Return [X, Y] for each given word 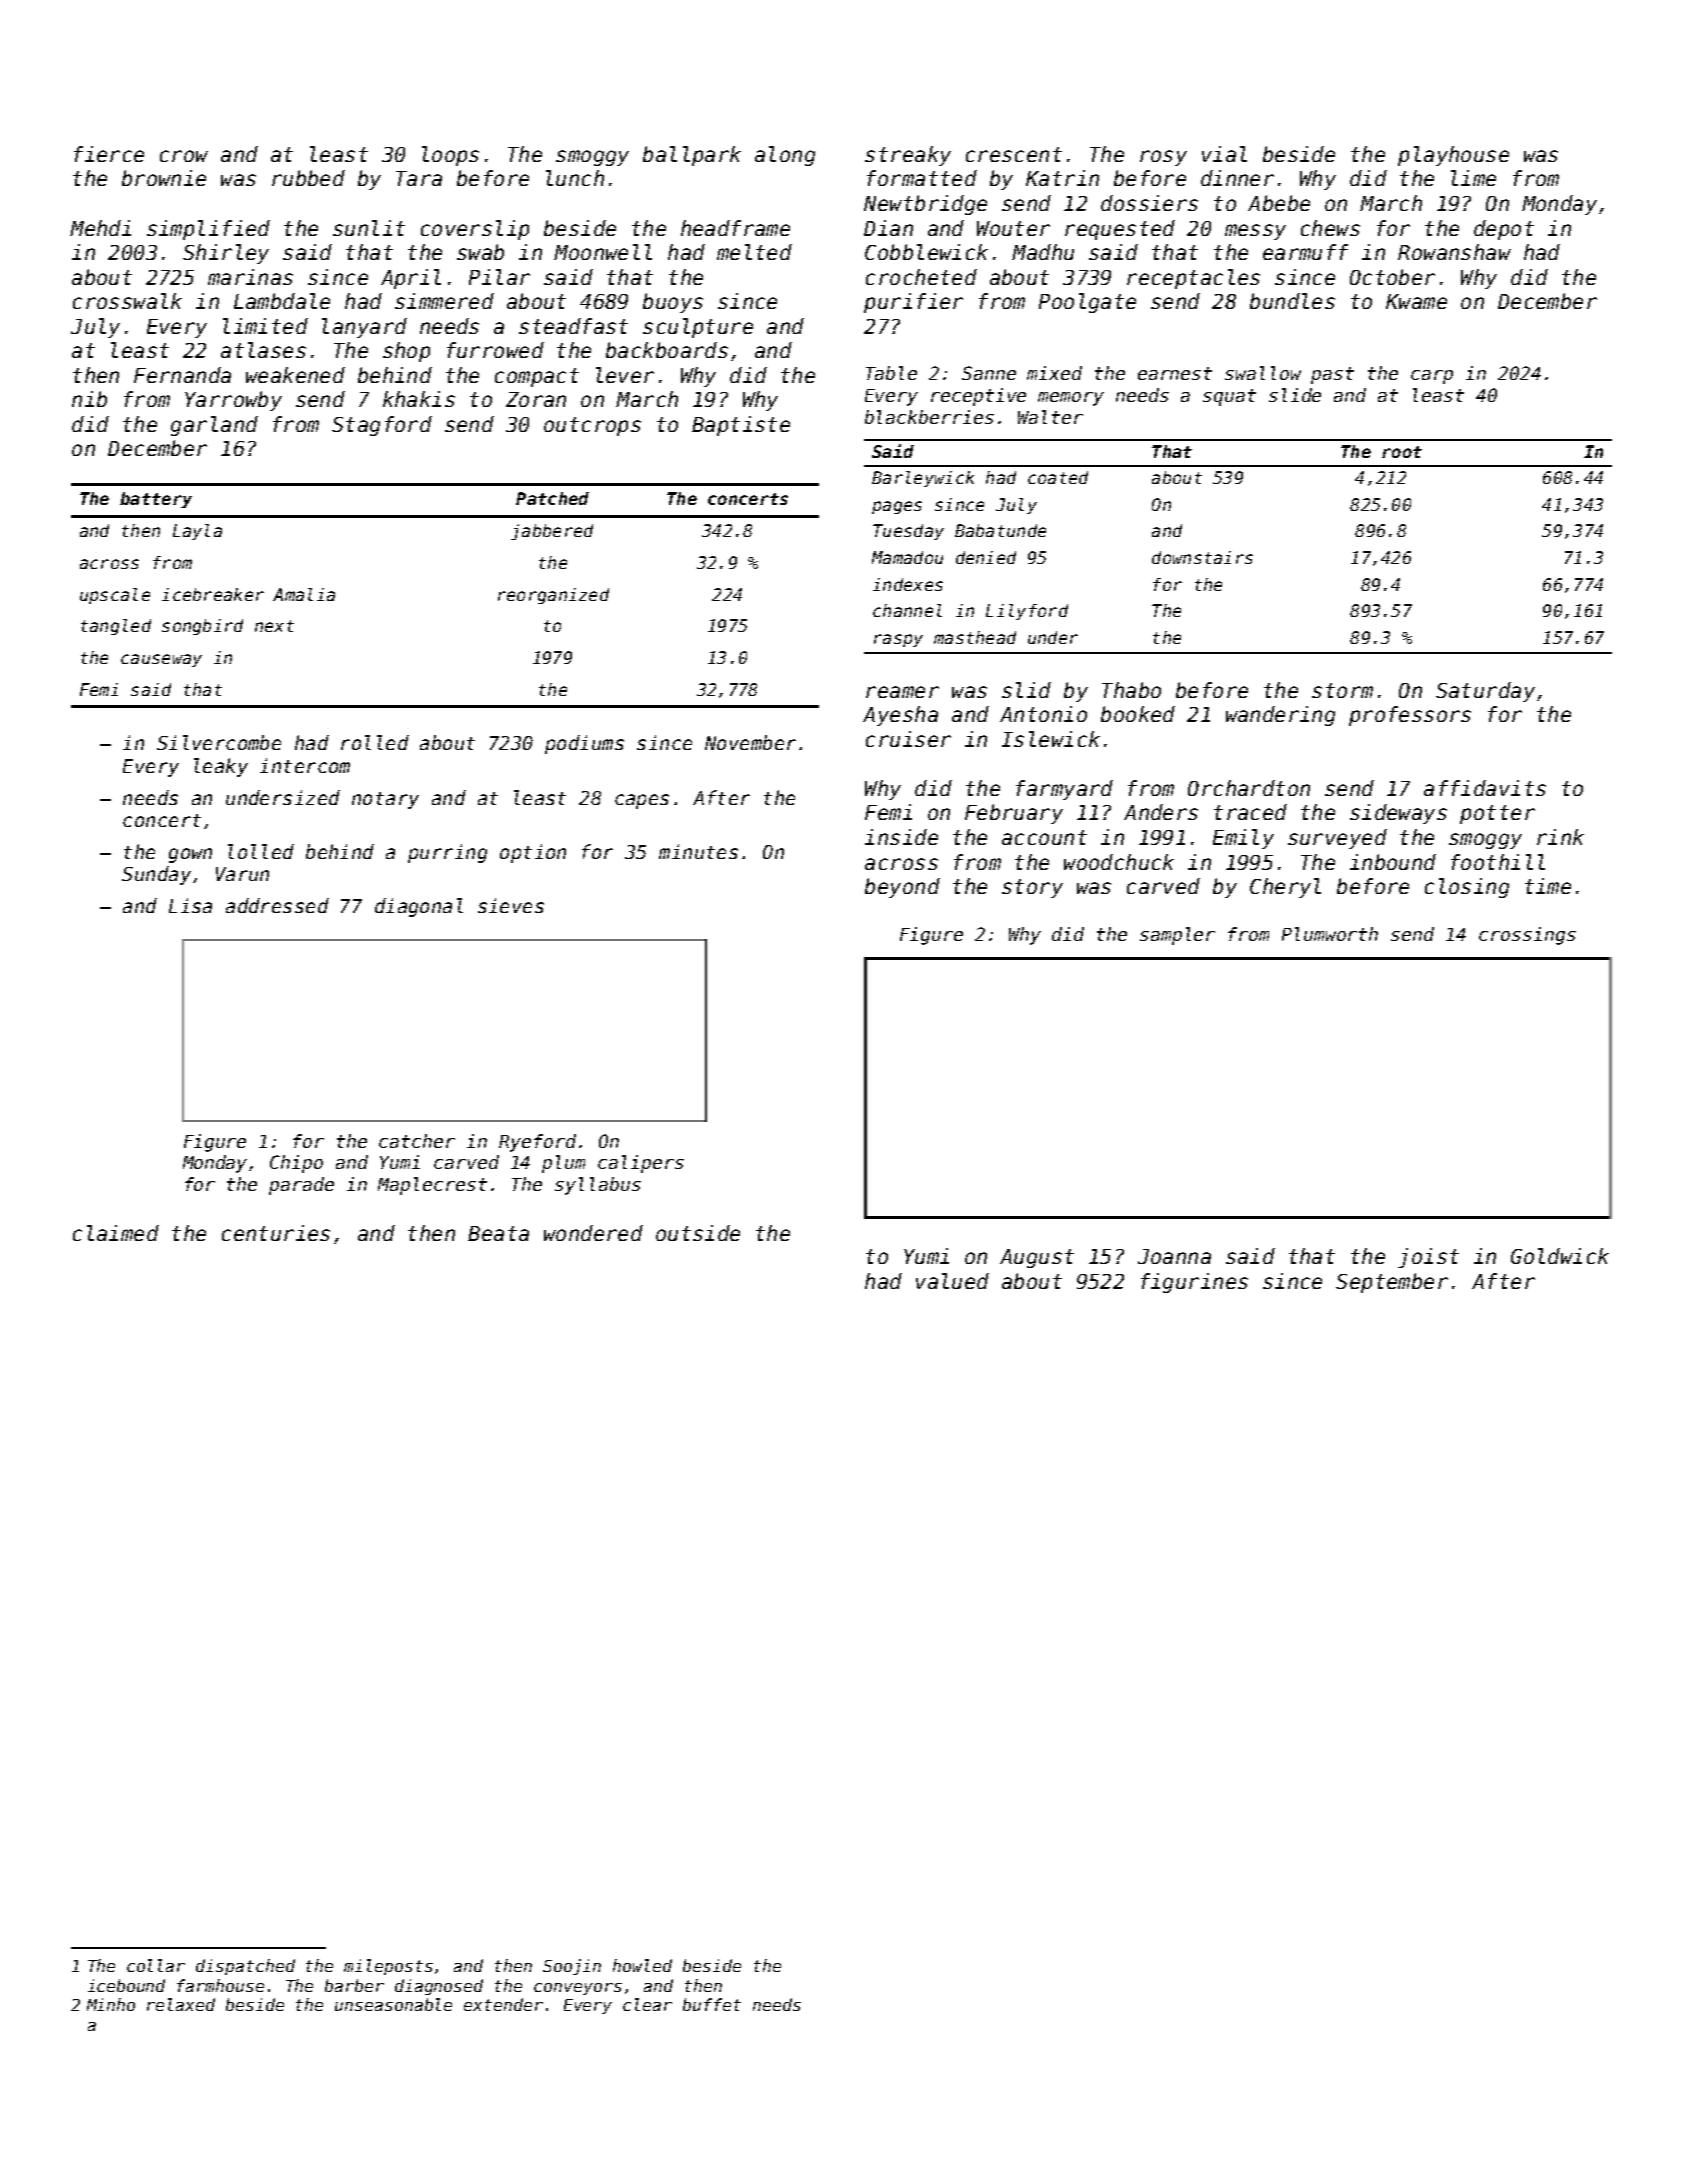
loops [450, 156]
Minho [111, 2004]
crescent [1014, 154]
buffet [712, 2004]
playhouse [1453, 156]
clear [647, 2004]
